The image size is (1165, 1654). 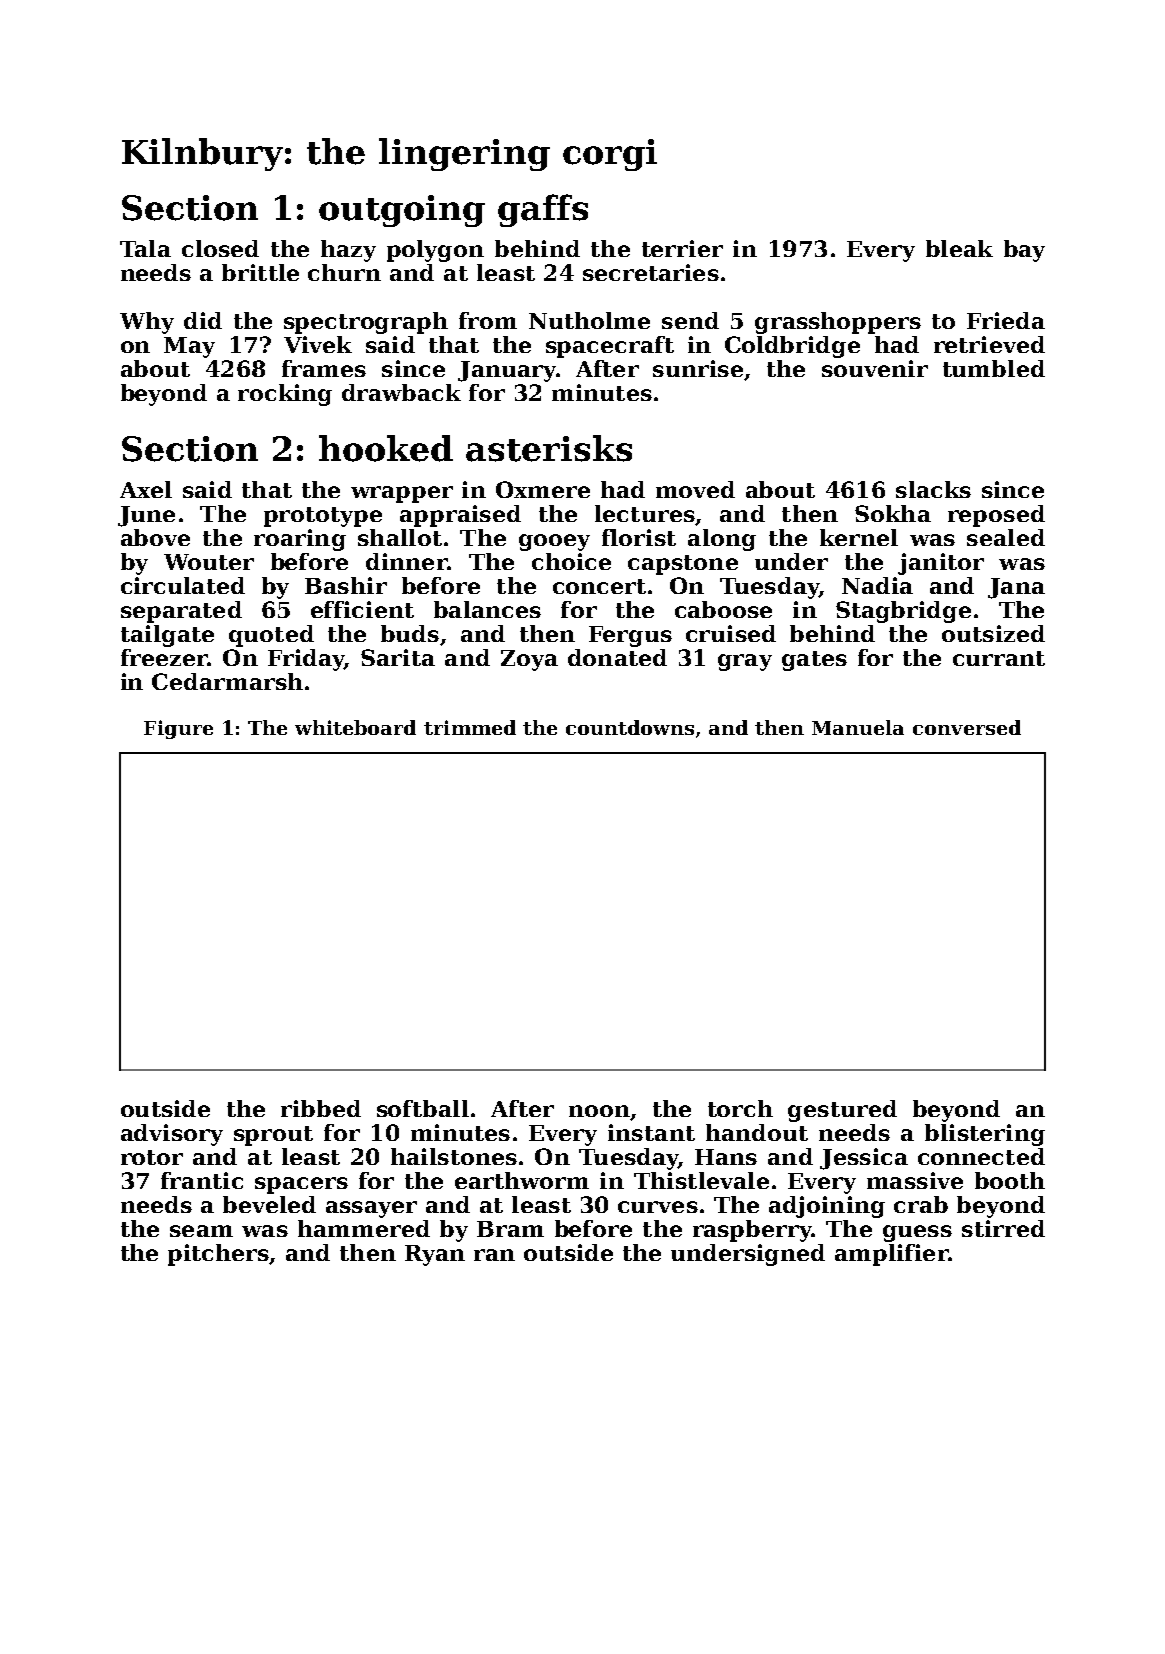 What do you see at coordinates (269, 1204) in the screenshot?
I see `beveled` at bounding box center [269, 1204].
